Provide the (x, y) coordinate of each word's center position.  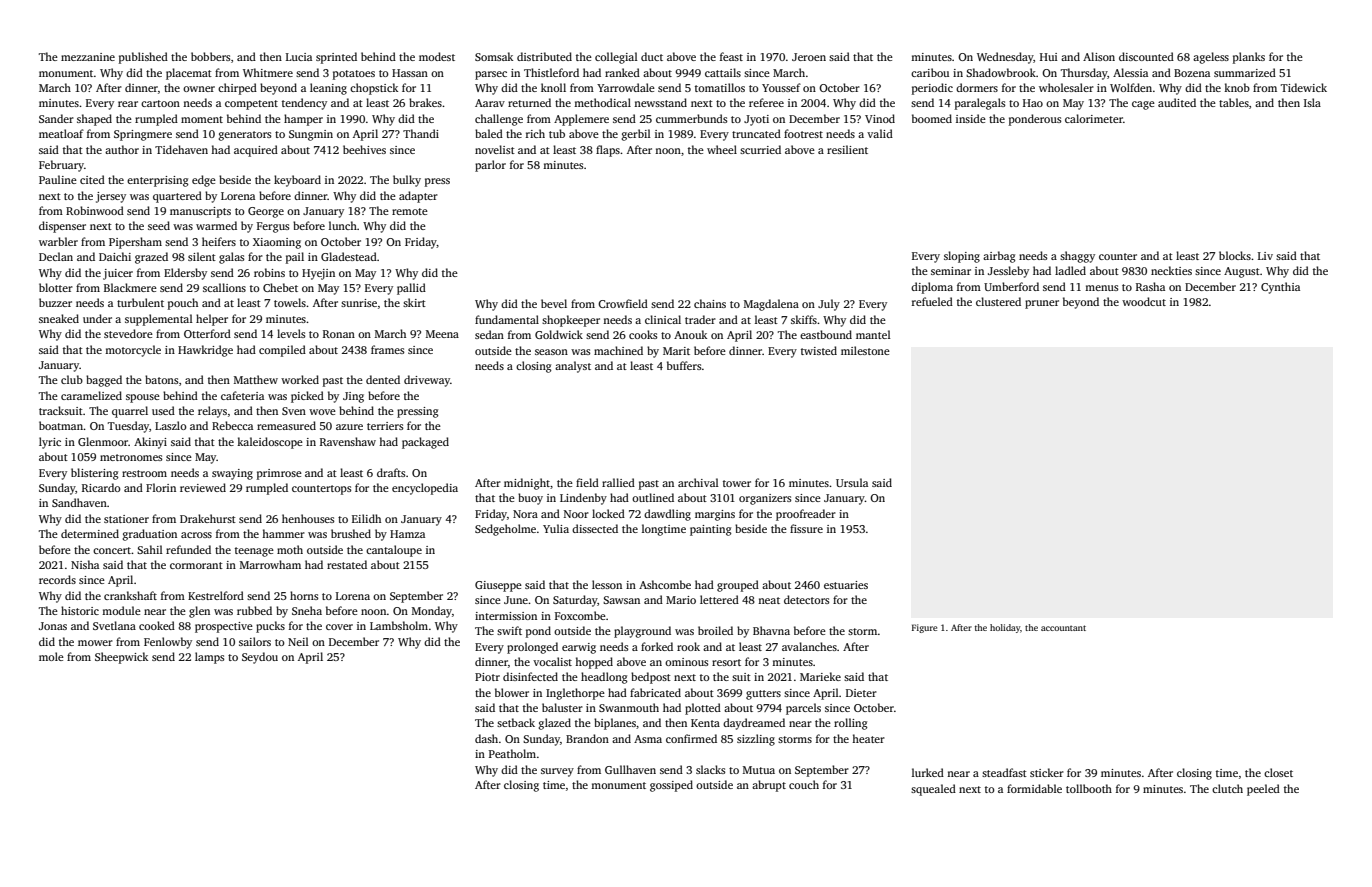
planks (1249, 58)
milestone (865, 350)
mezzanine (88, 57)
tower (737, 483)
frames (387, 349)
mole (51, 656)
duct (652, 56)
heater (868, 738)
